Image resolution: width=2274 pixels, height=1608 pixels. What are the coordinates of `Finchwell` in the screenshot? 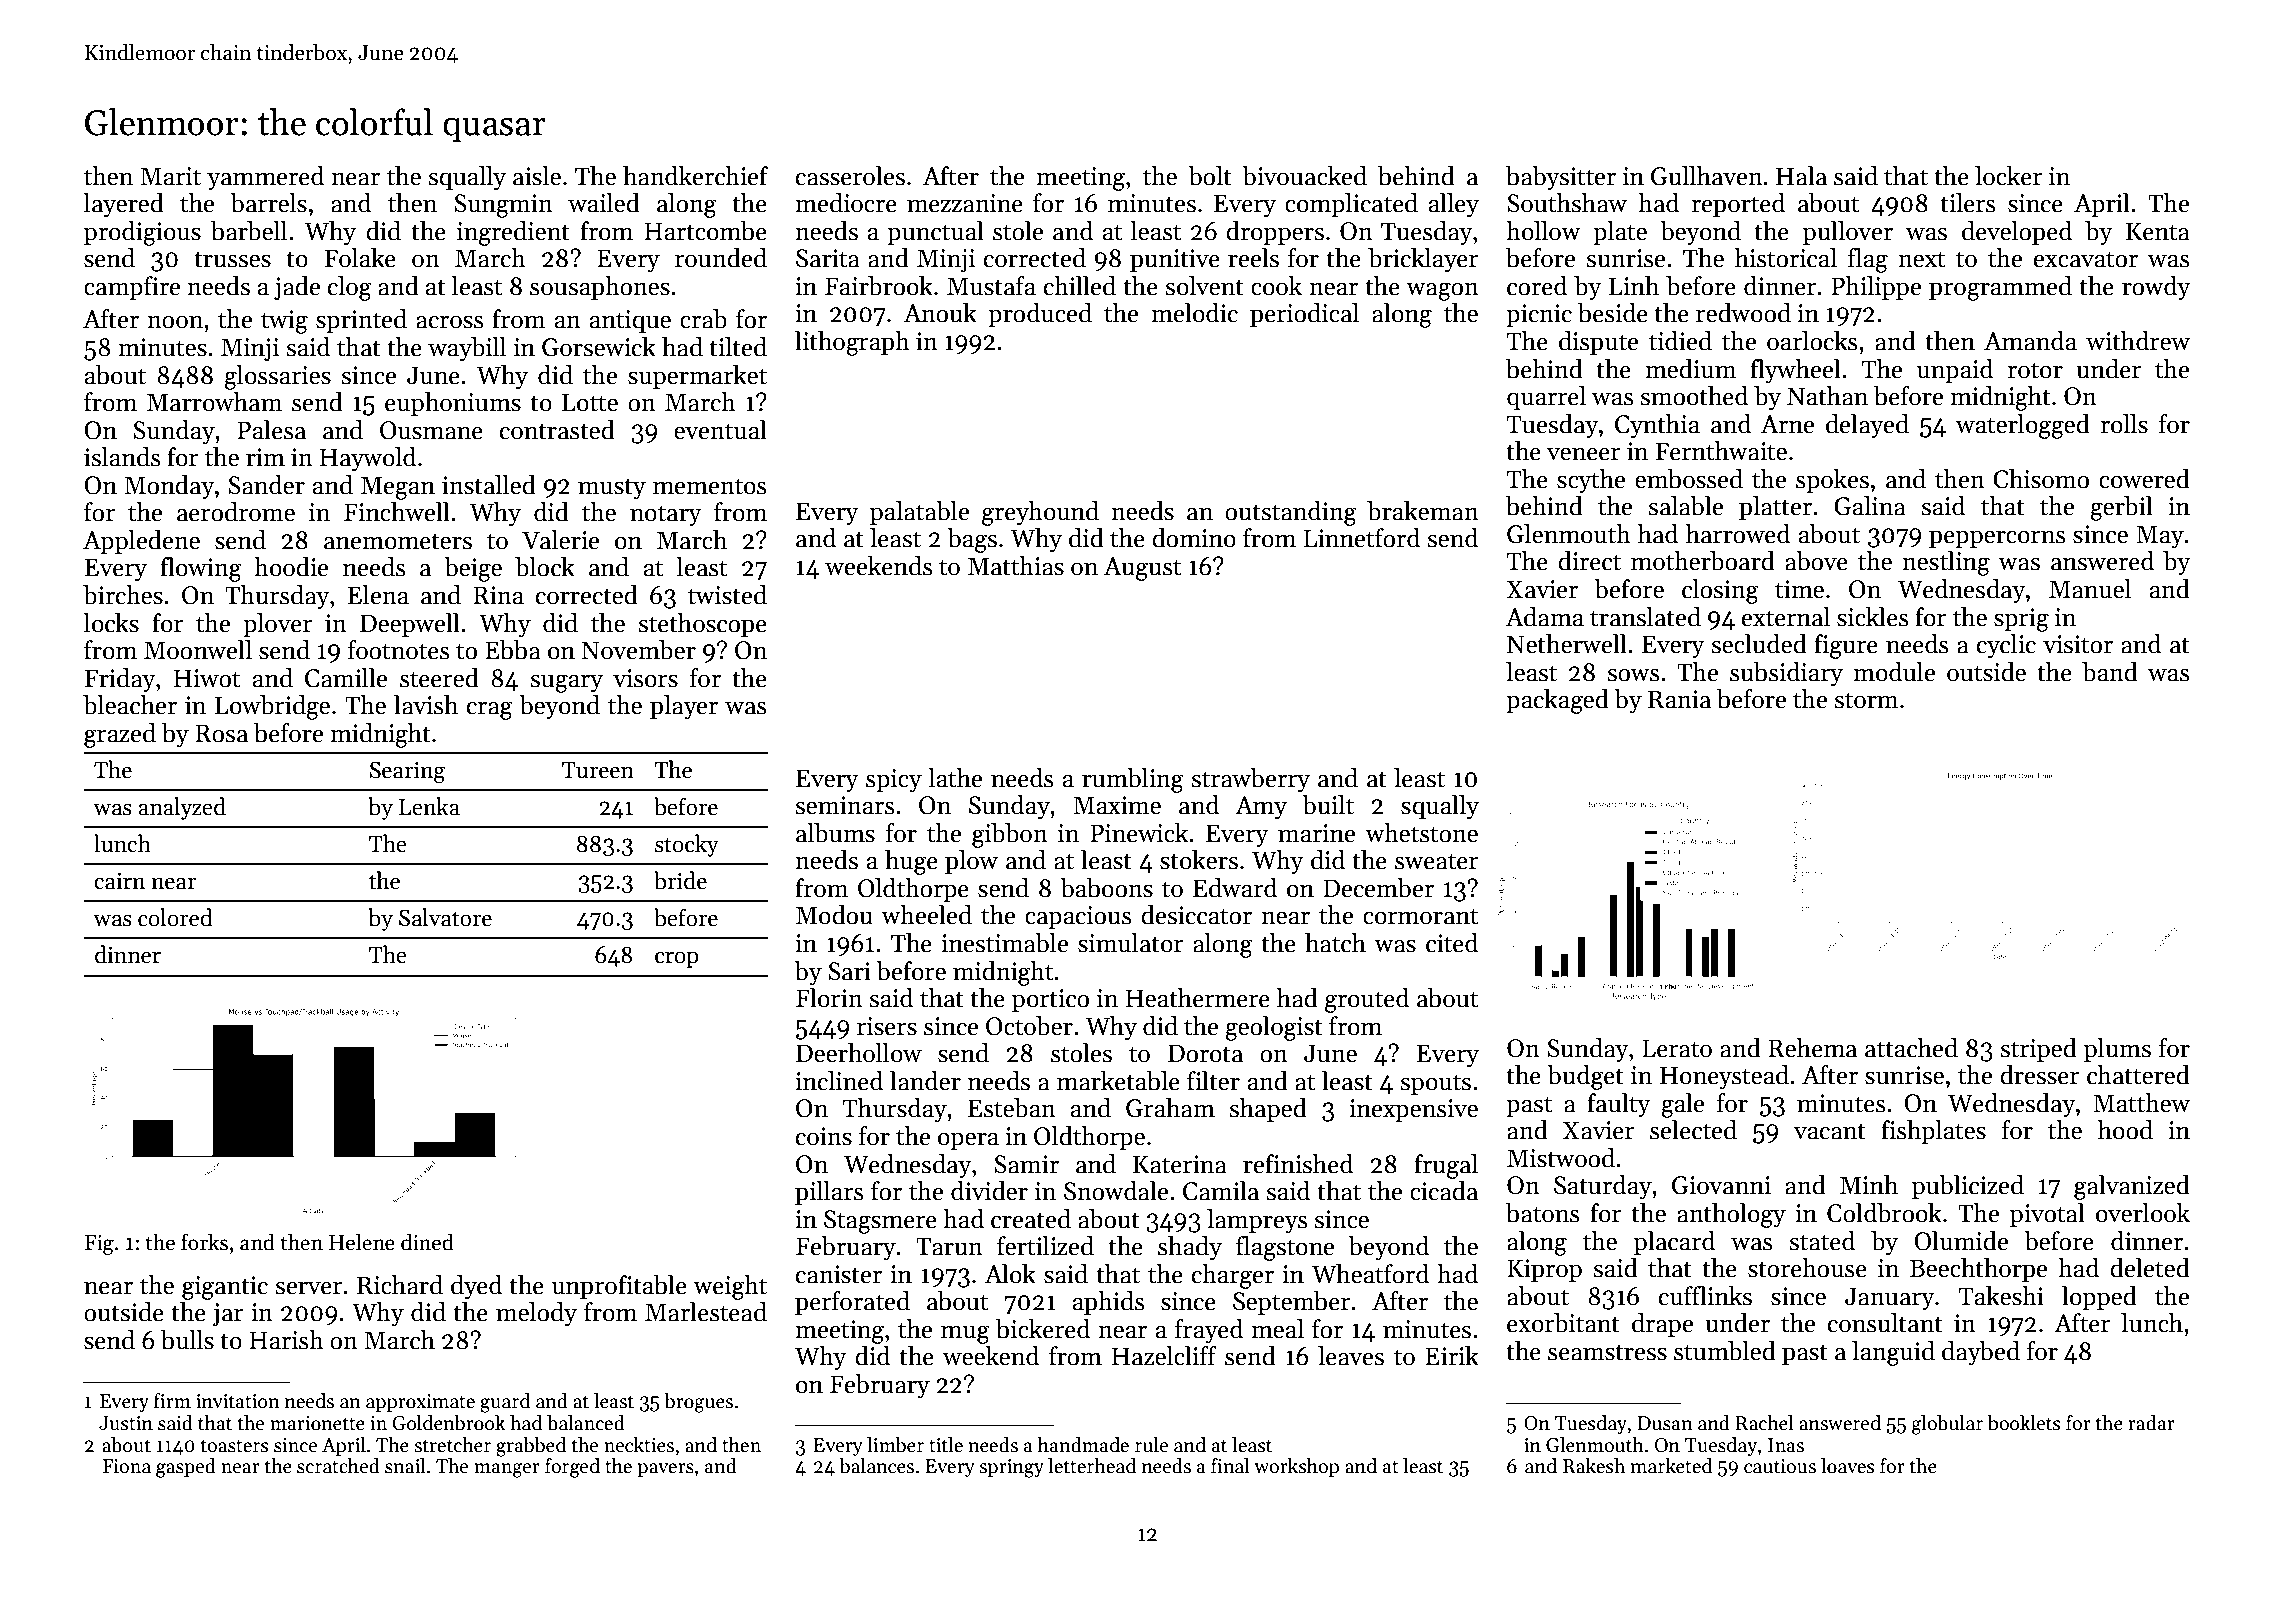 It's located at (397, 512).
